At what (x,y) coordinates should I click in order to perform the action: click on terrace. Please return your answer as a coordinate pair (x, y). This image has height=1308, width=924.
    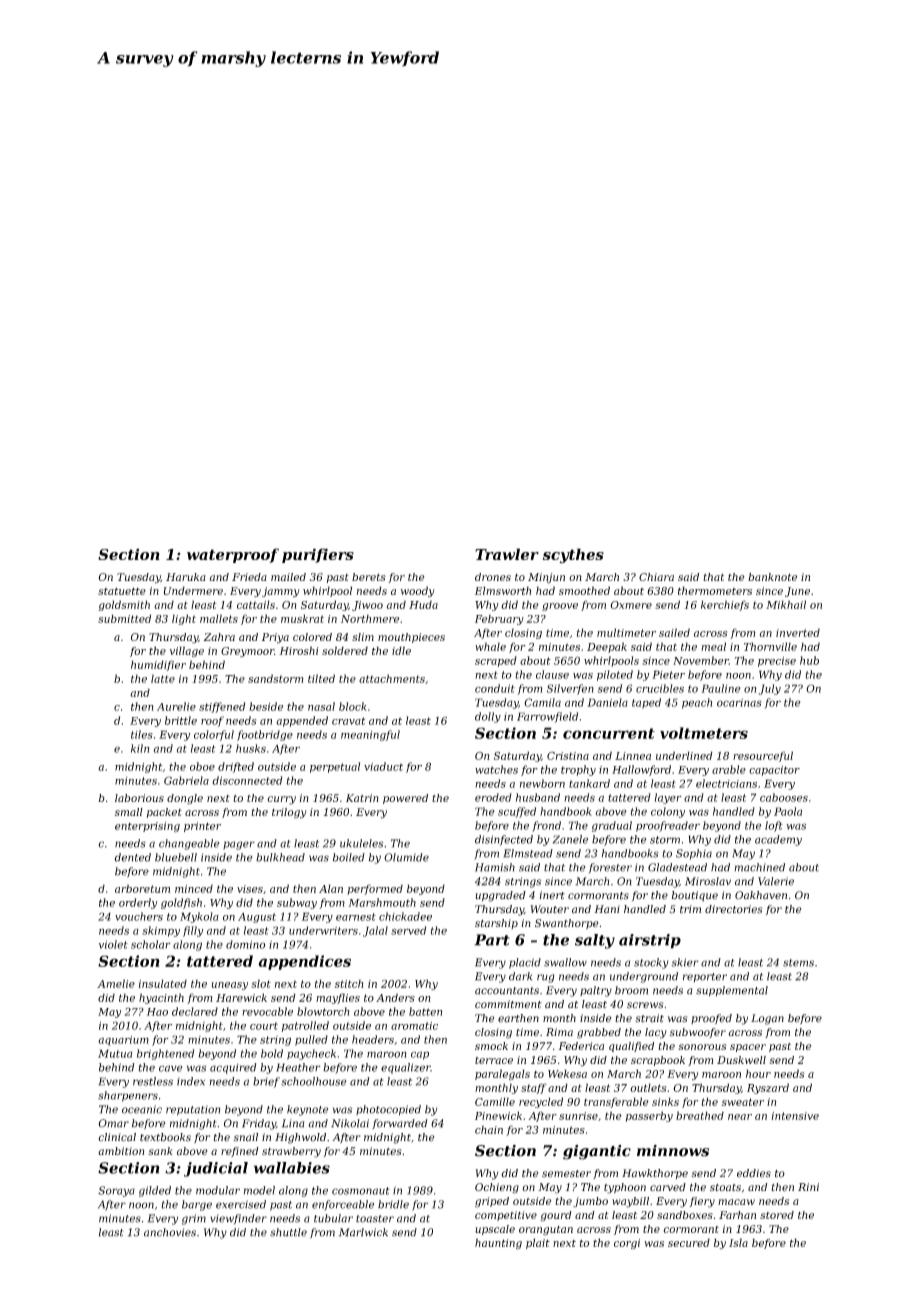
    Looking at the image, I should click on (494, 1060).
